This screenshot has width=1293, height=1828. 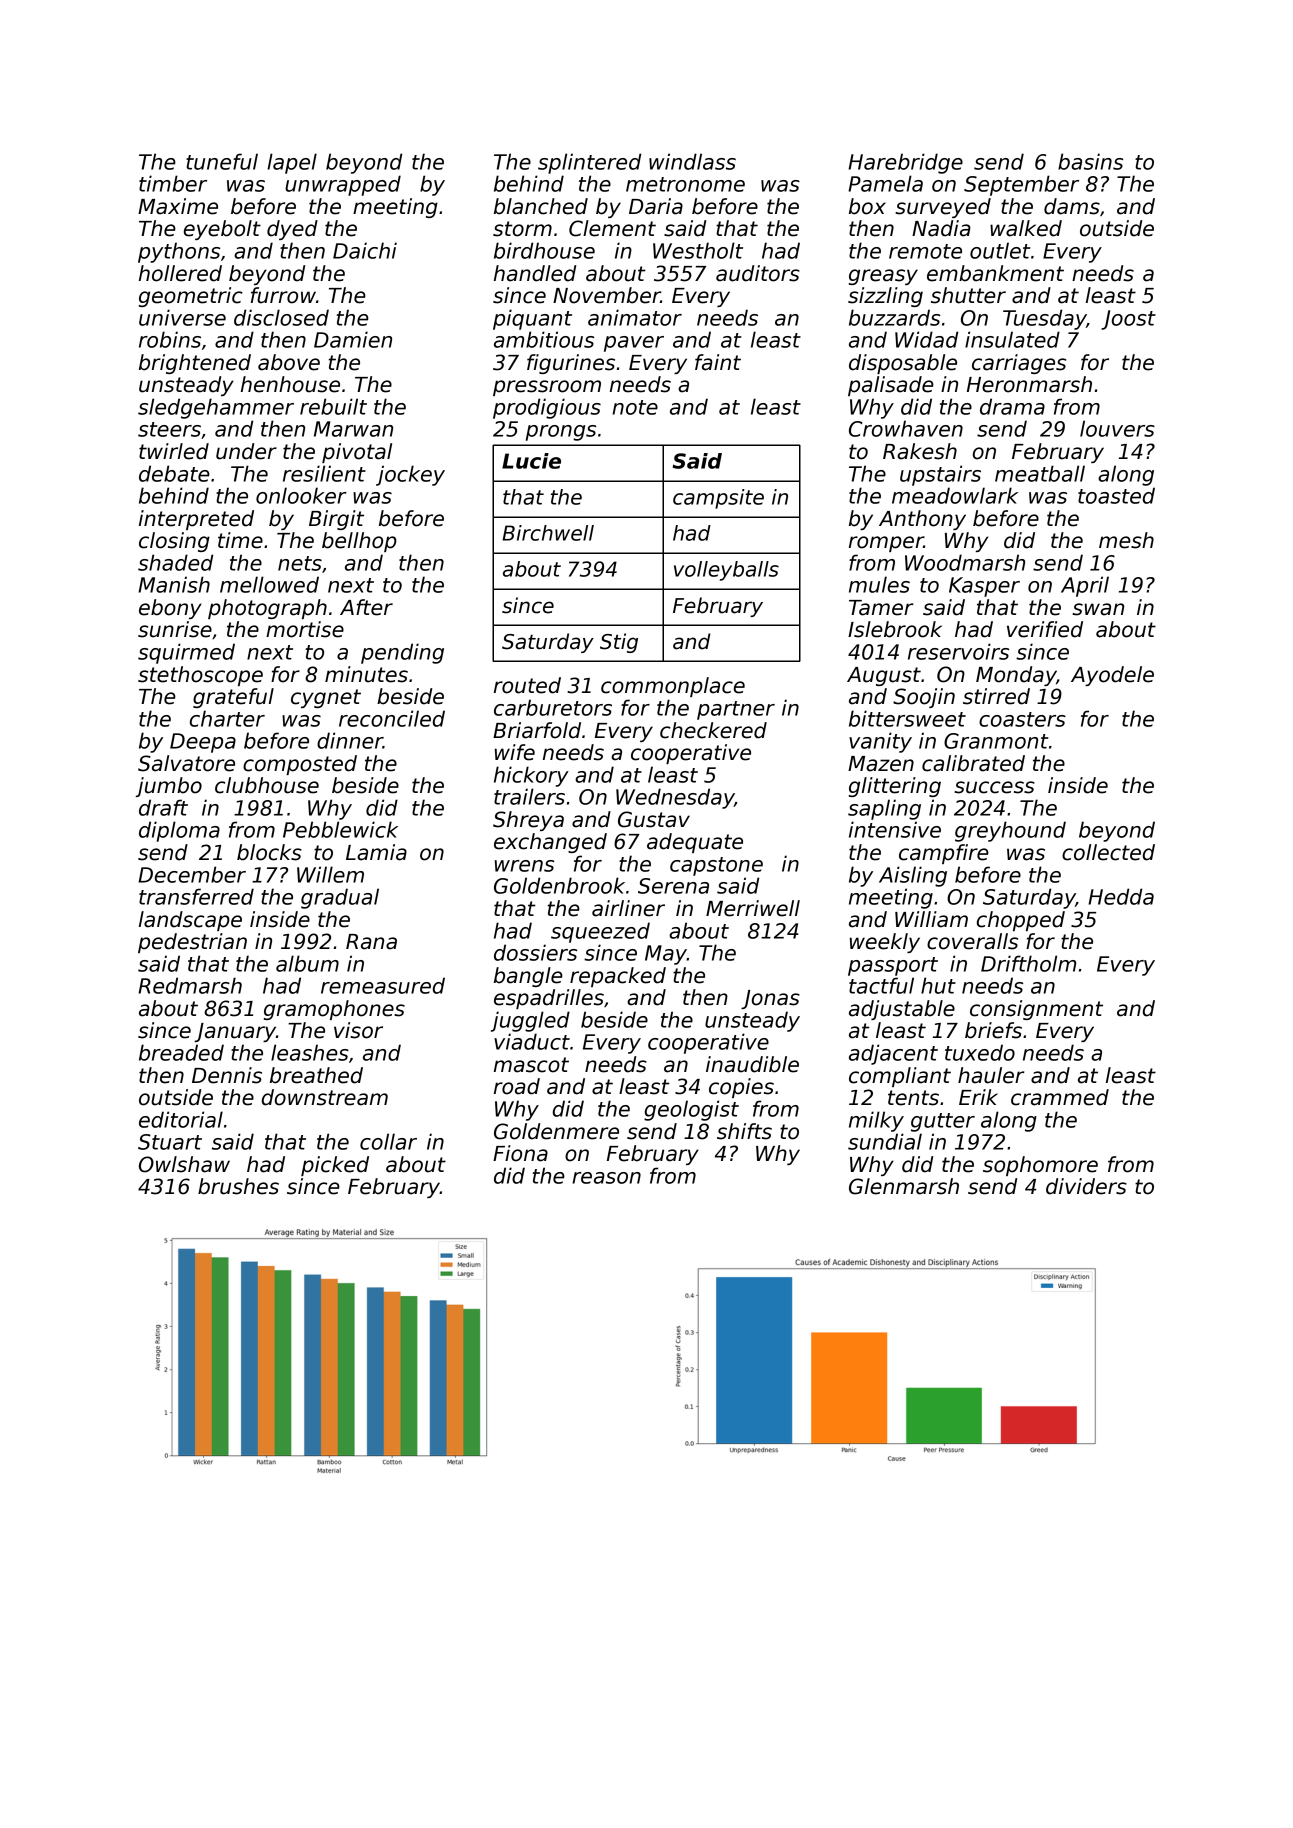 What do you see at coordinates (535, 273) in the screenshot?
I see `handled` at bounding box center [535, 273].
